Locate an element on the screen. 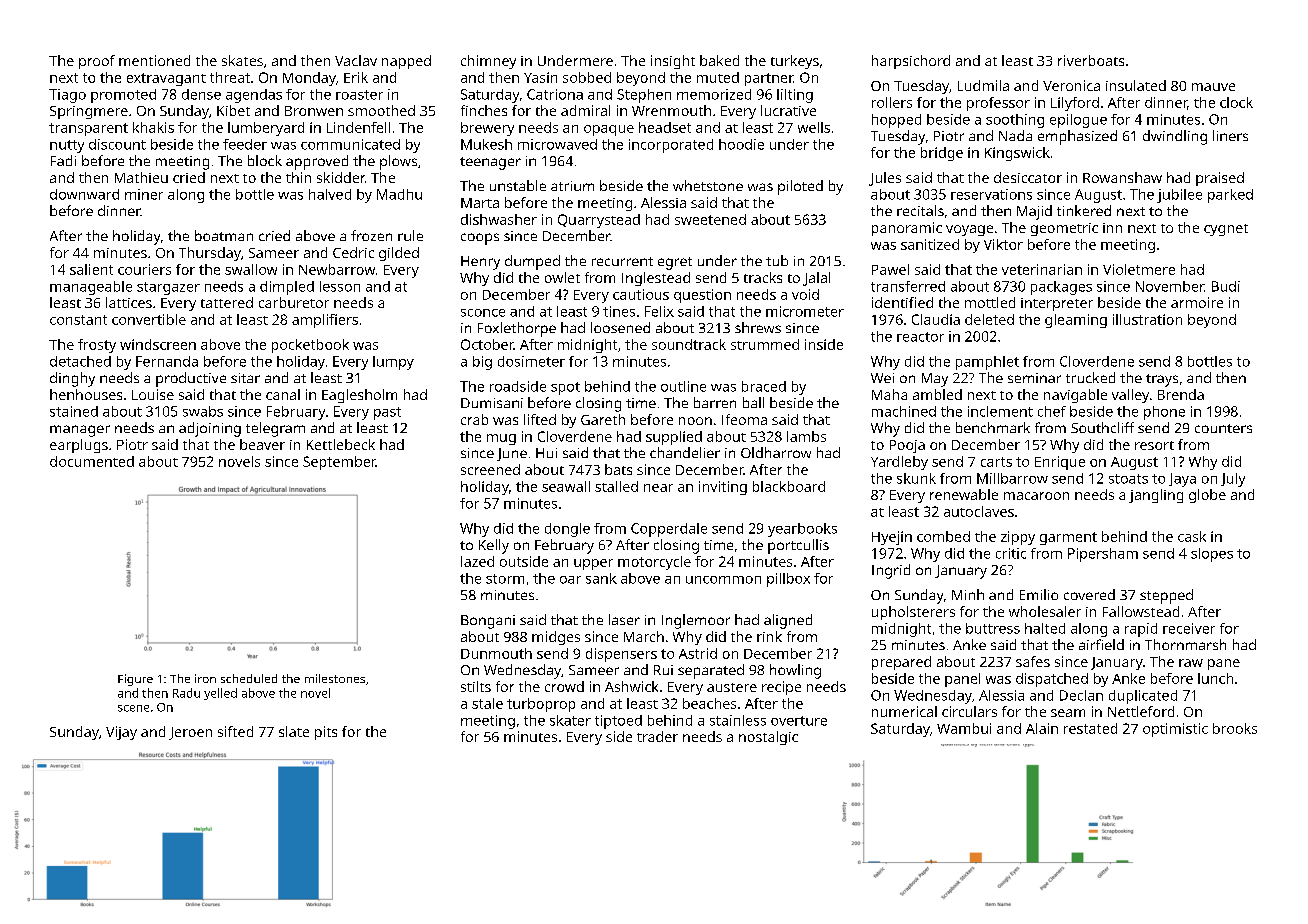 This screenshot has height=924, width=1308. sitar is located at coordinates (245, 378).
